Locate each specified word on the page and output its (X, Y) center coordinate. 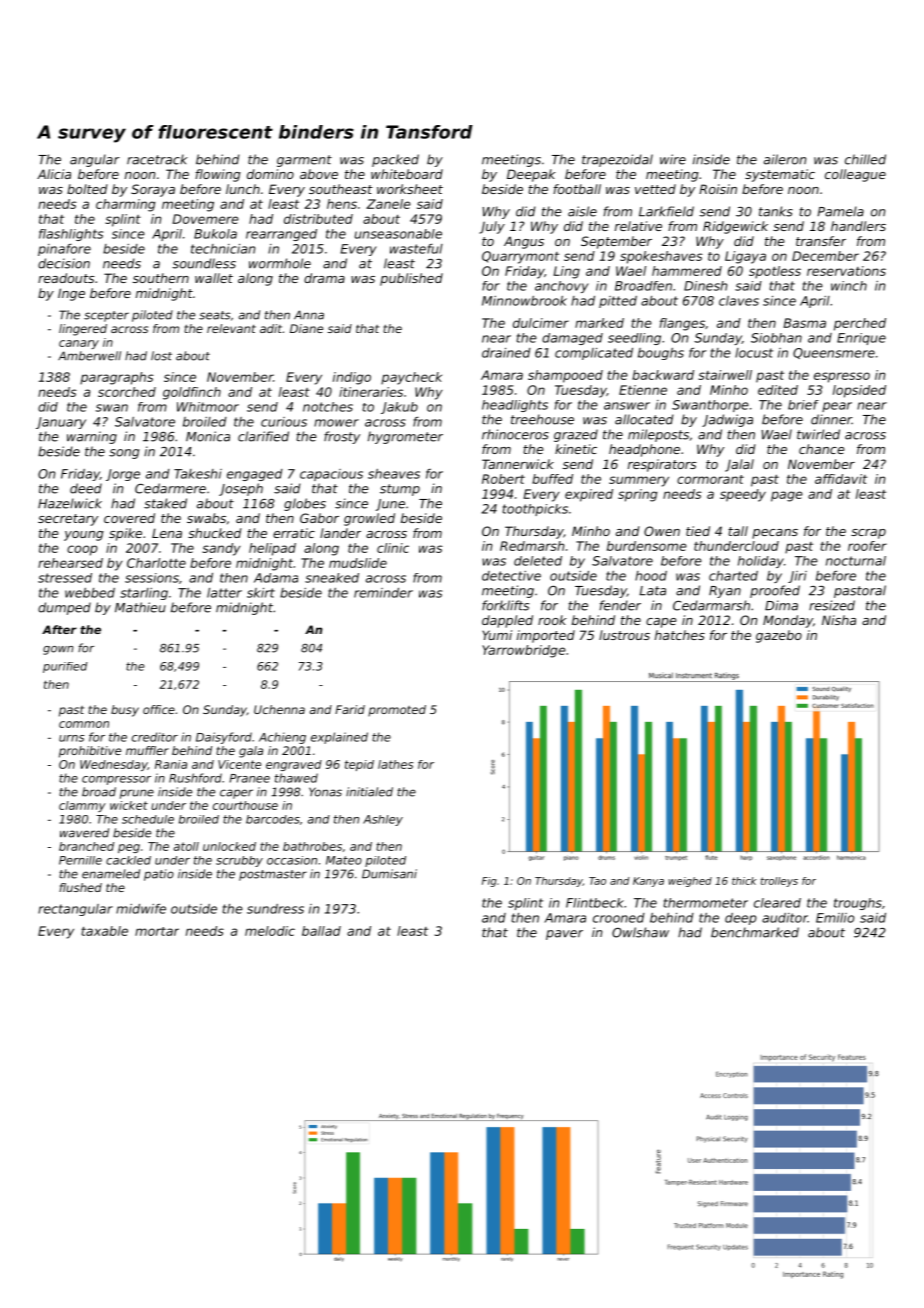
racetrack (157, 159)
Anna (309, 315)
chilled (865, 159)
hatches (680, 635)
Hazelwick (70, 503)
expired (589, 495)
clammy (82, 806)
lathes (395, 764)
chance (822, 449)
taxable (105, 931)
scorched (127, 392)
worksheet (410, 189)
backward (663, 375)
